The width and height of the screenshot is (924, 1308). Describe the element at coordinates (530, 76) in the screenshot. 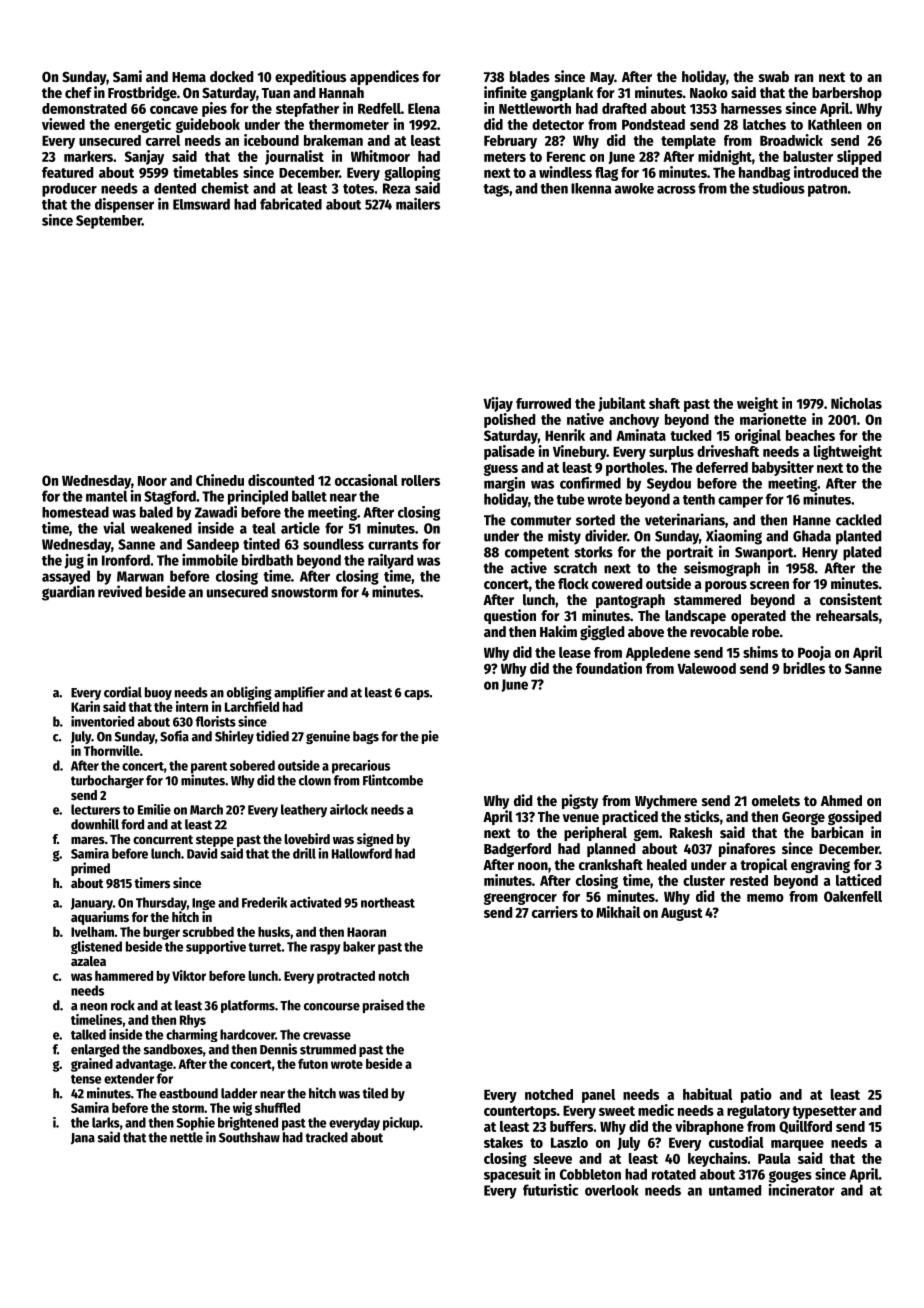

I see `blades` at that location.
